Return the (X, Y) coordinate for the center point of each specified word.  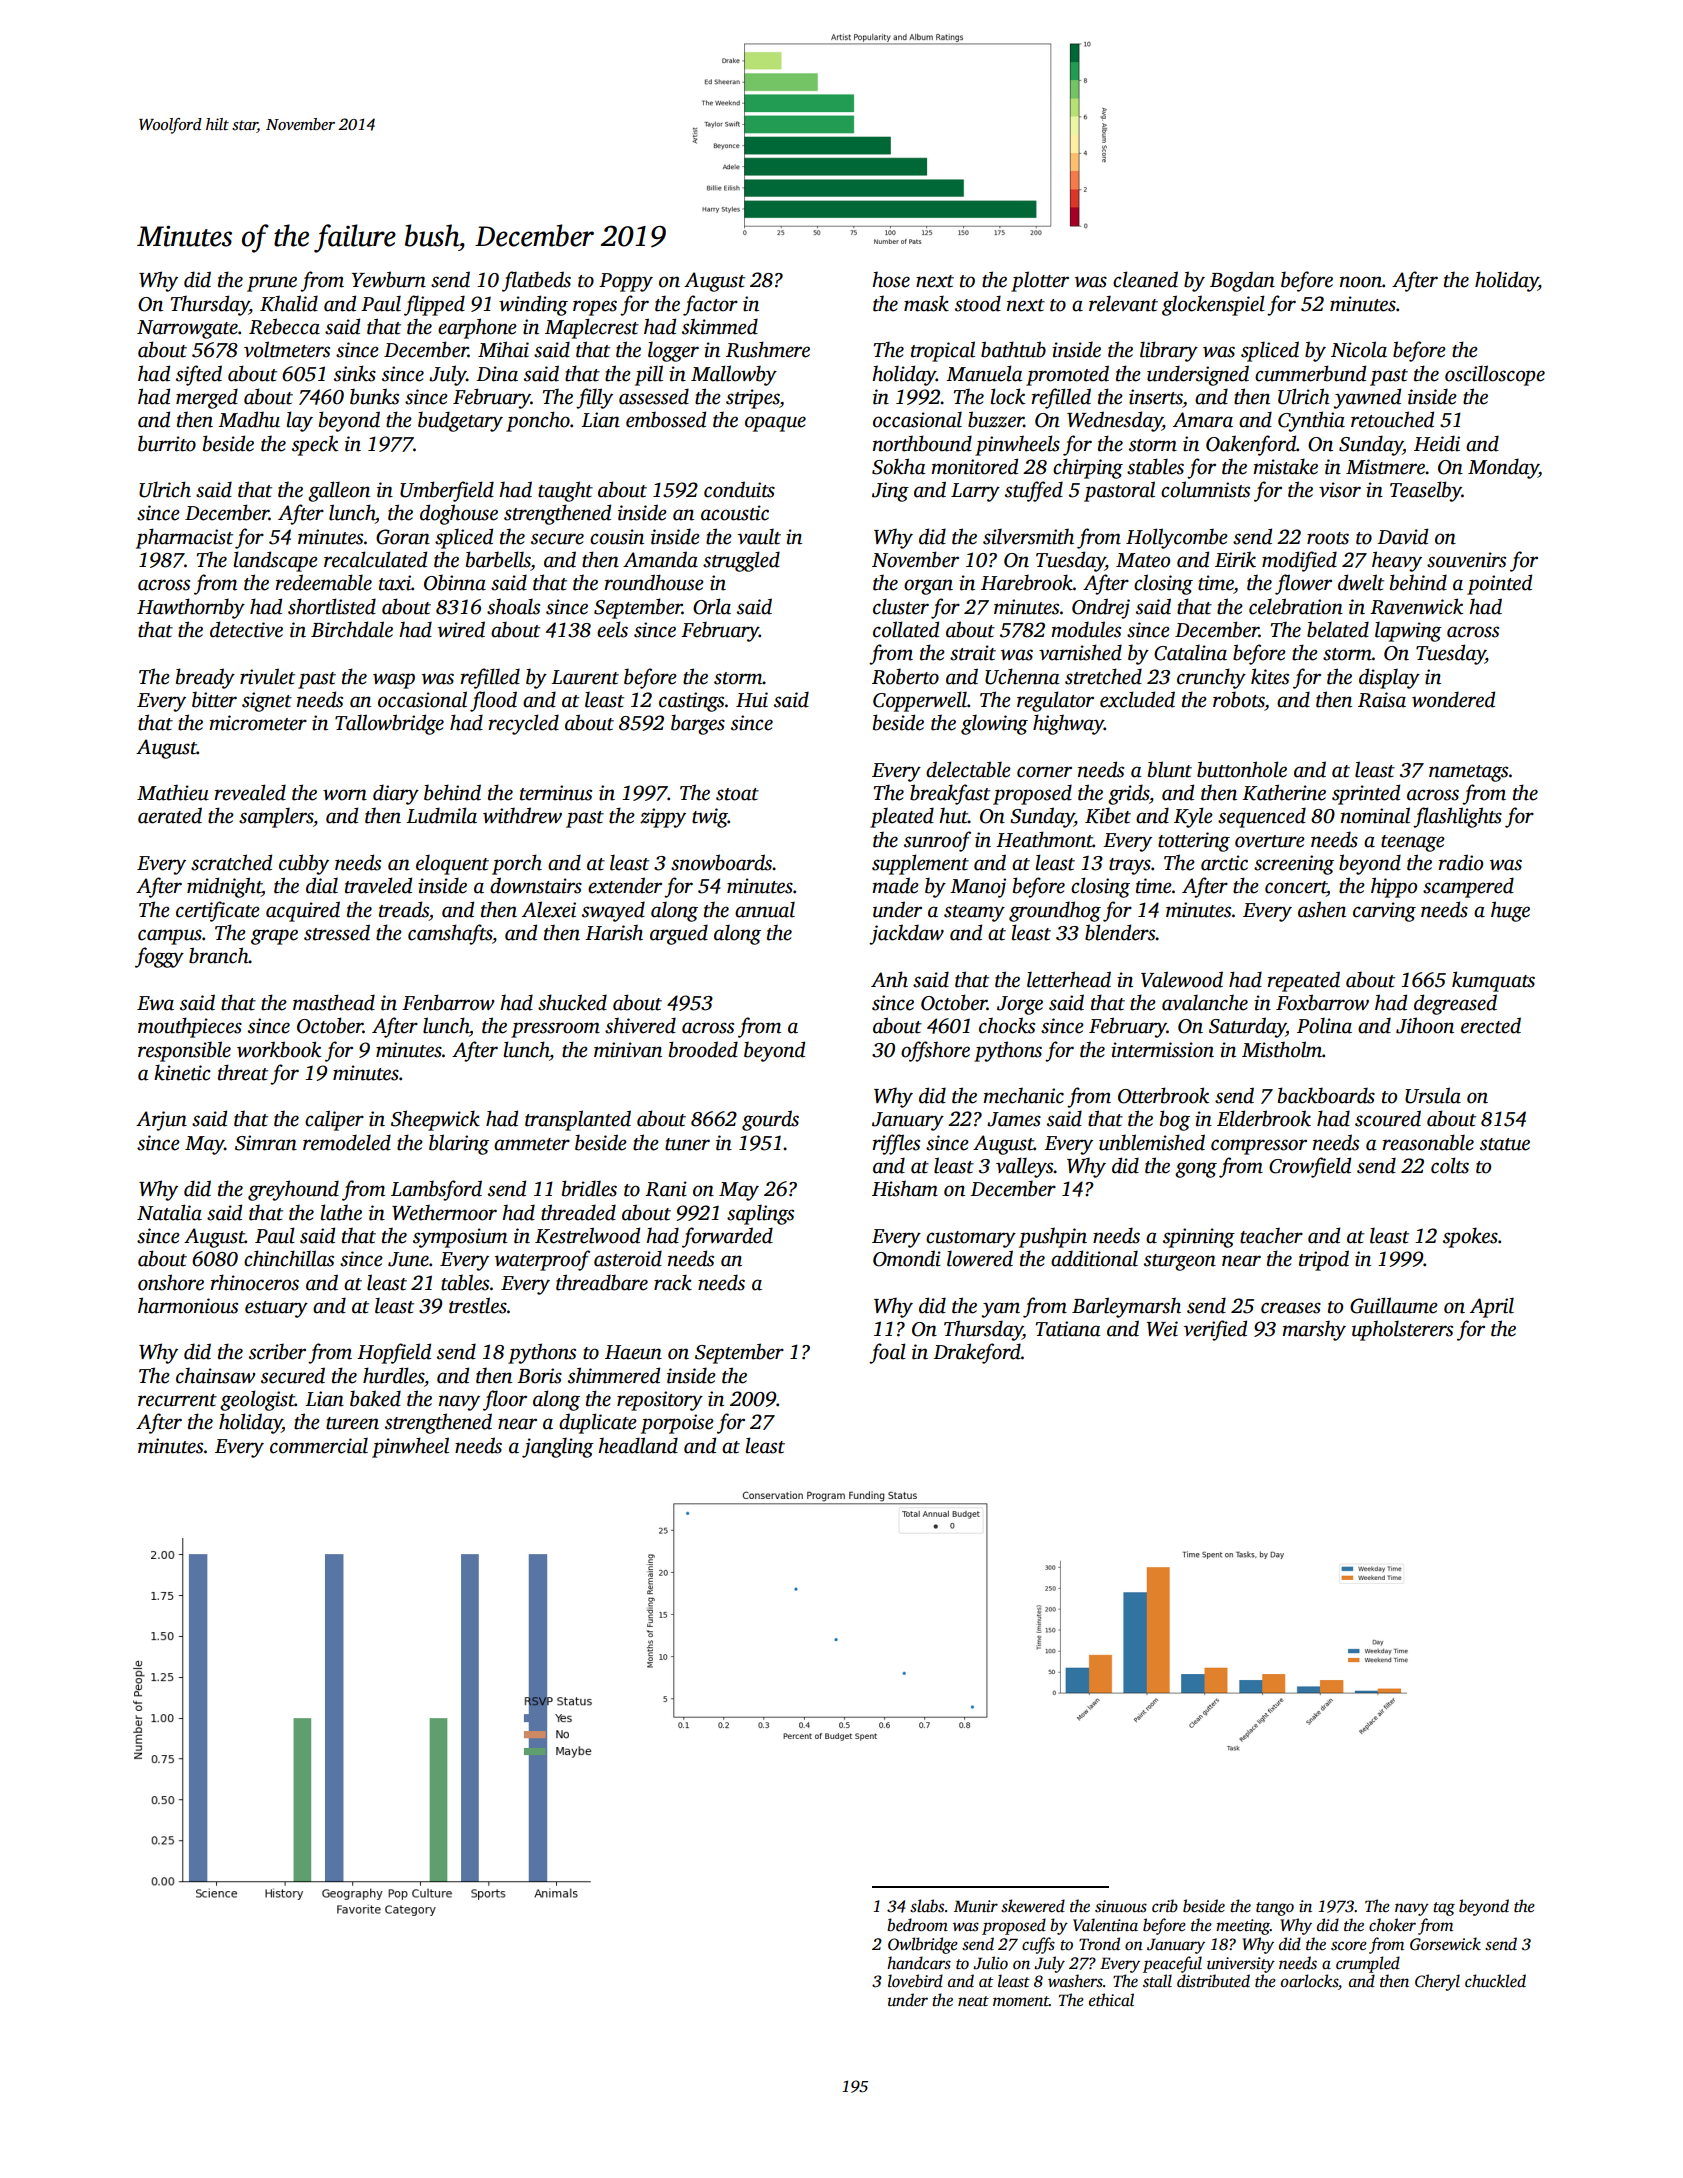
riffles (896, 1144)
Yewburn (388, 279)
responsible (184, 1051)
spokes (1470, 1237)
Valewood (1182, 979)
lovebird (915, 1981)
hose (891, 280)
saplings (760, 1214)
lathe (341, 1212)
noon (1361, 282)
